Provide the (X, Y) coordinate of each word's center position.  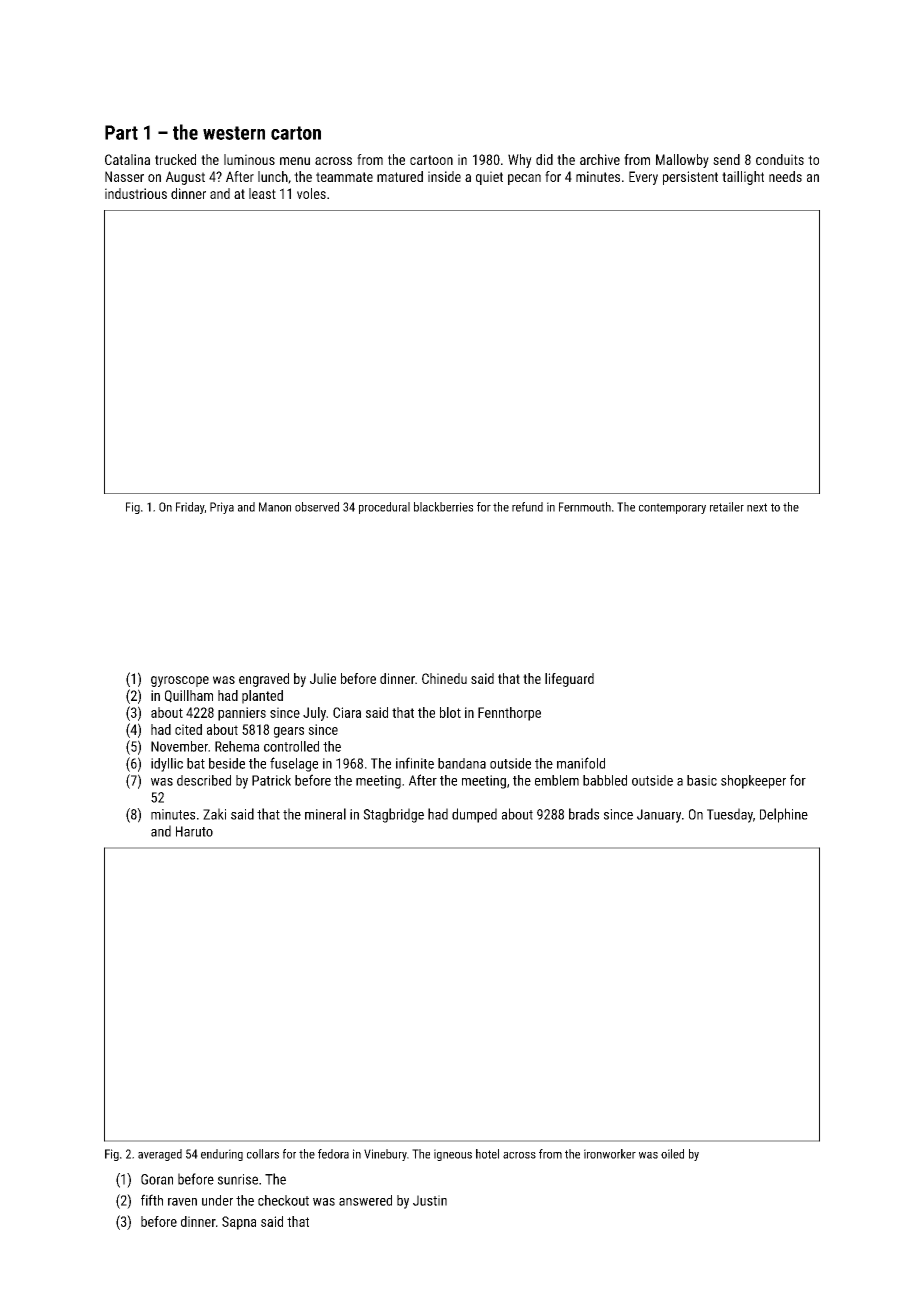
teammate (344, 177)
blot (450, 712)
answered (365, 1200)
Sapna (239, 1223)
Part (121, 132)
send (726, 159)
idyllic (167, 765)
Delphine (784, 815)
